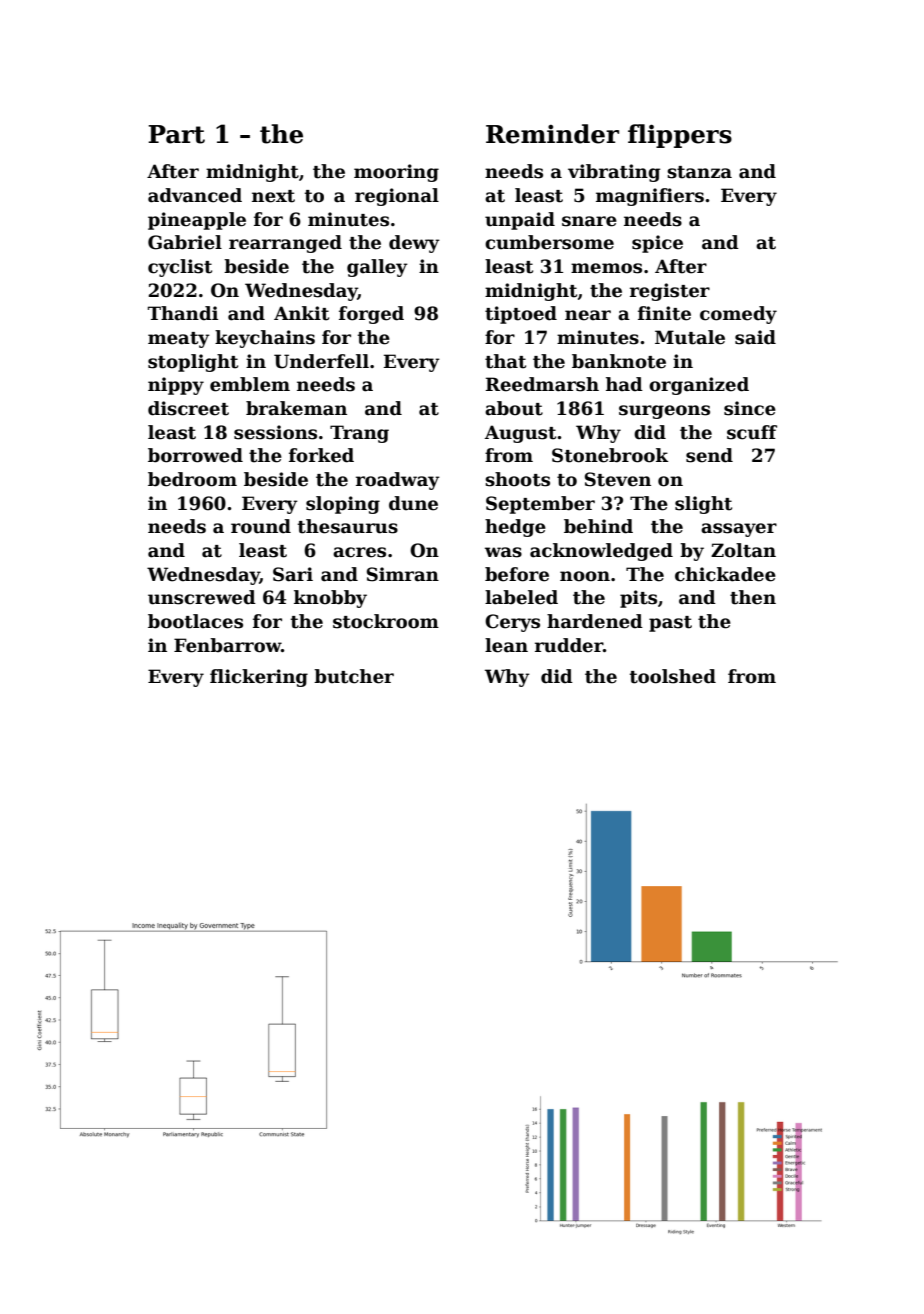 This image has height=1314, width=924. Describe the element at coordinates (377, 268) in the image. I see `galley` at that location.
